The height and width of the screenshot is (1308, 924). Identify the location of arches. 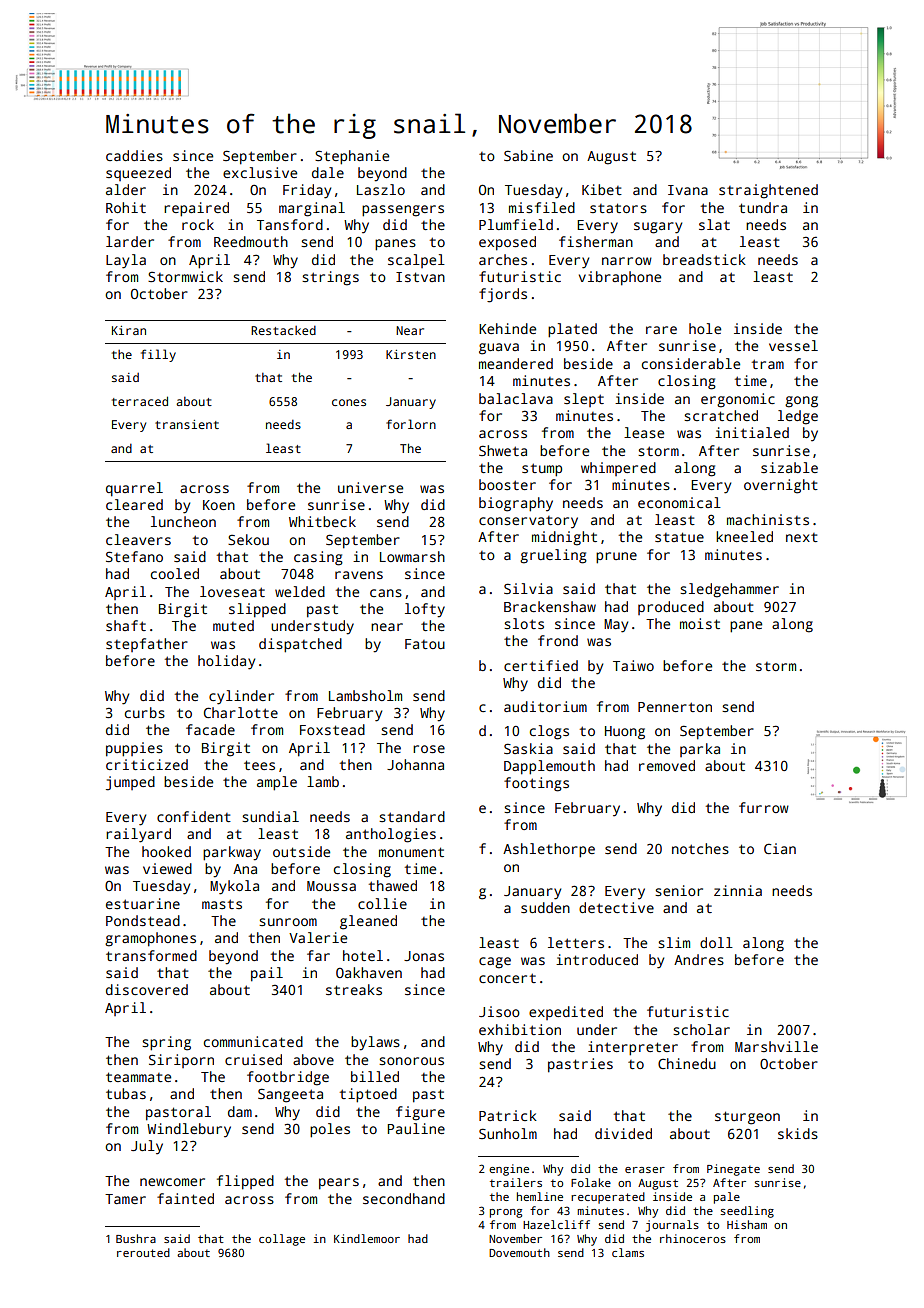
(503, 259).
